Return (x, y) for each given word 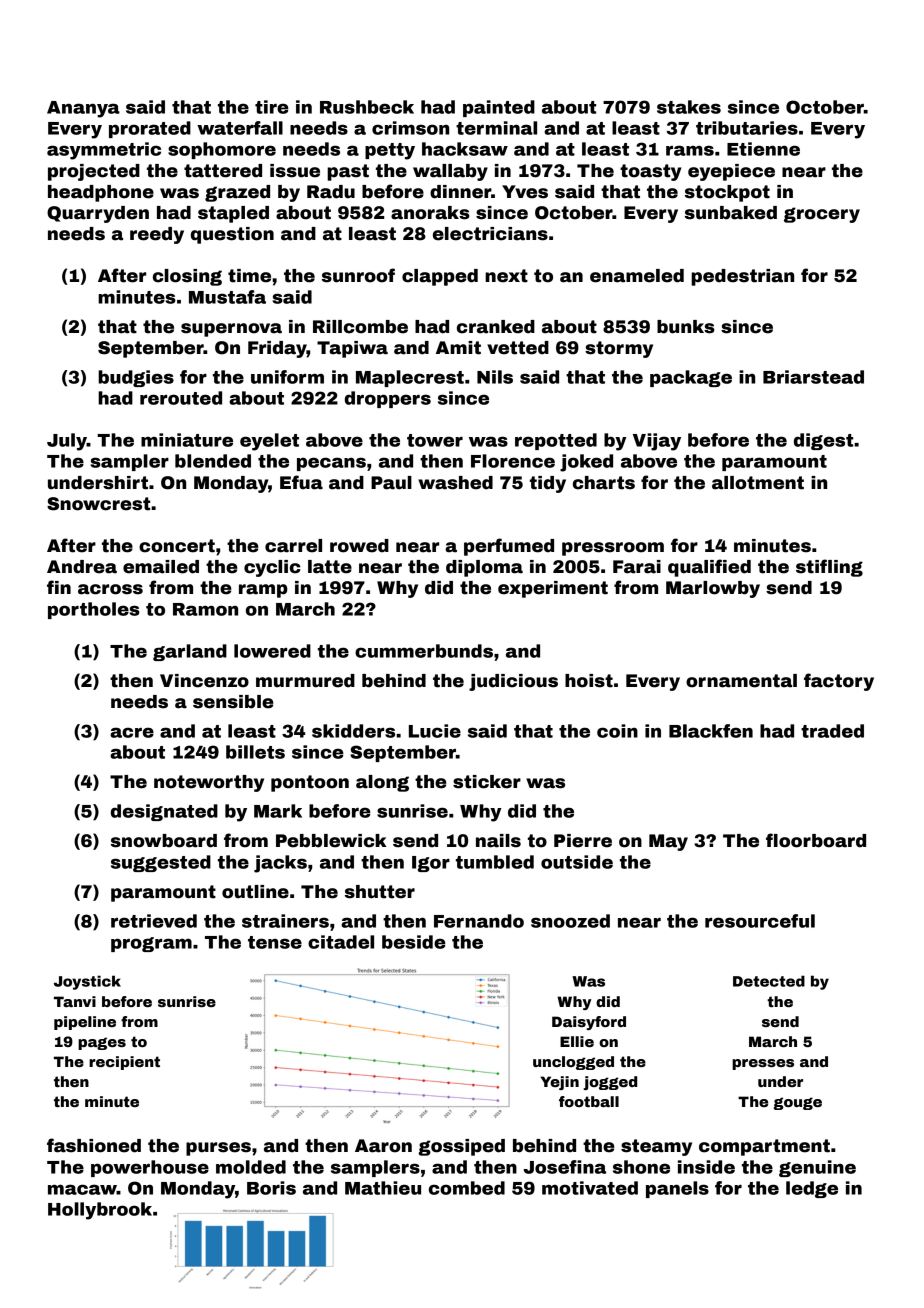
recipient (124, 1063)
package (691, 378)
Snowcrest (98, 504)
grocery (822, 215)
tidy (548, 484)
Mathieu (383, 1188)
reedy (157, 235)
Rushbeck (367, 107)
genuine (817, 1168)
